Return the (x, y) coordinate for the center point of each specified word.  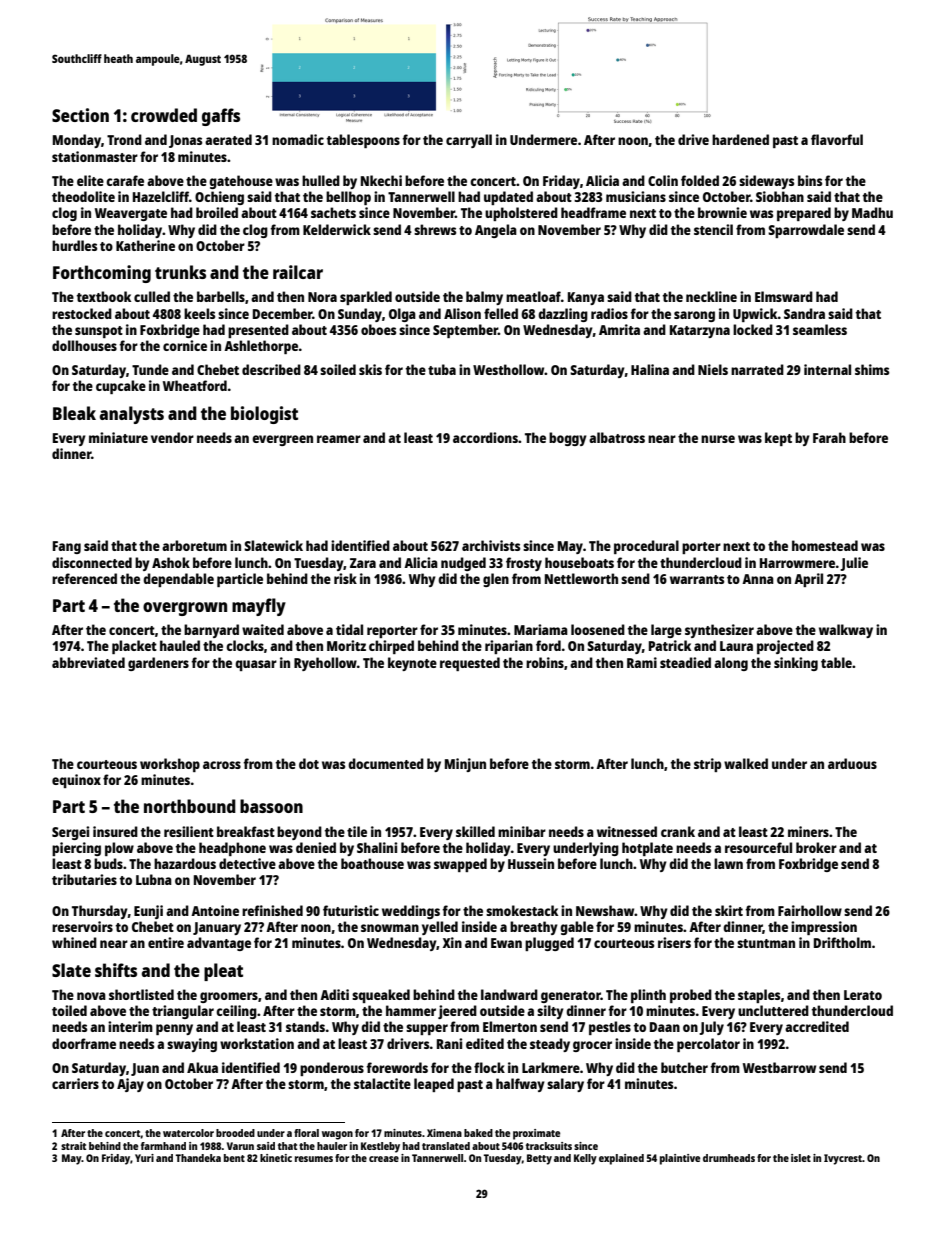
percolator (708, 1045)
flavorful (837, 139)
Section (80, 115)
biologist (264, 415)
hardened (740, 139)
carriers (75, 1083)
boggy (568, 439)
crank (678, 831)
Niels (713, 369)
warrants (697, 579)
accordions (485, 437)
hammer (411, 1010)
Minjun (465, 765)
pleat (223, 972)
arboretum (194, 545)
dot (309, 763)
